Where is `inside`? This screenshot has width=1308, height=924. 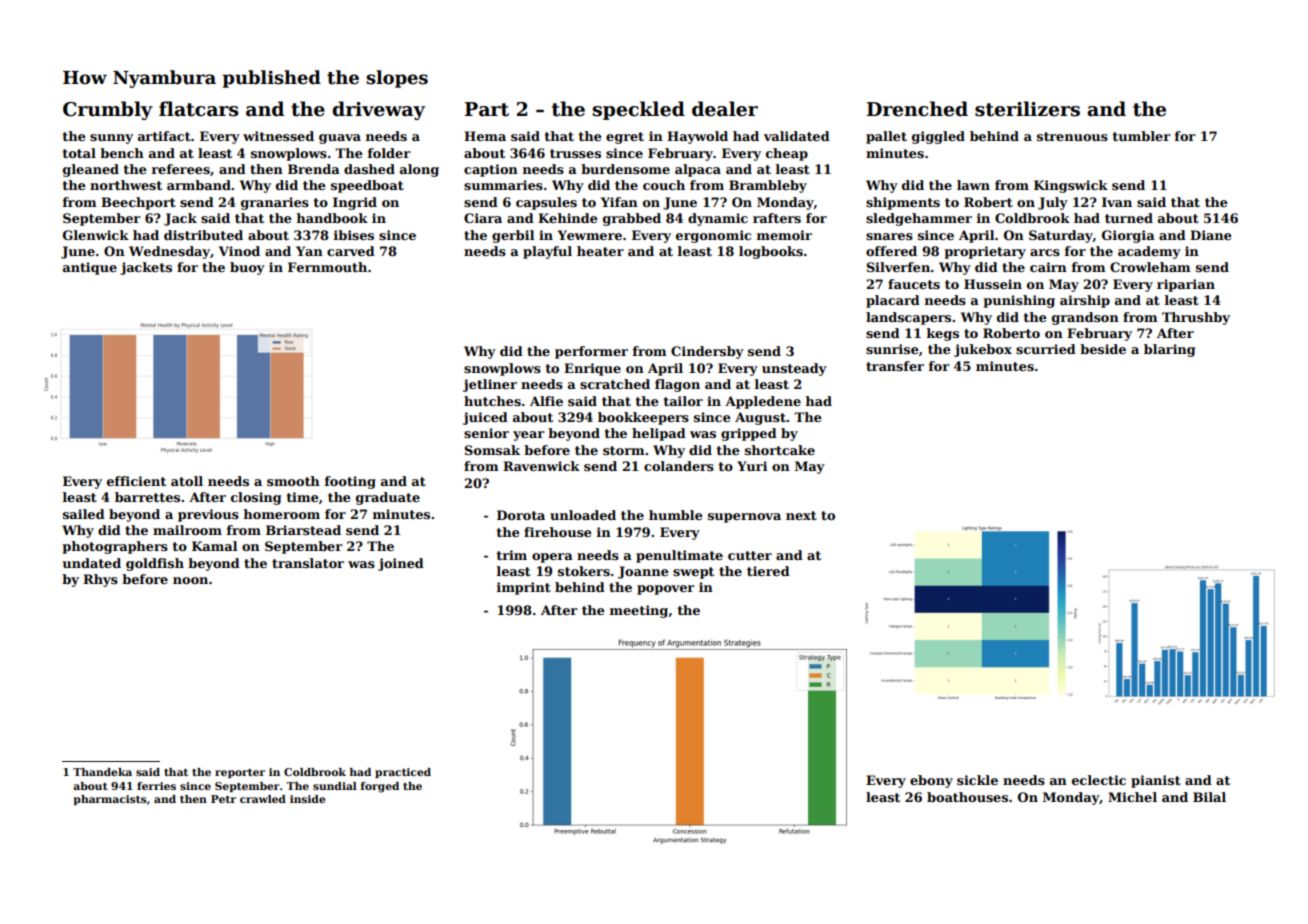
inside is located at coordinates (307, 799).
